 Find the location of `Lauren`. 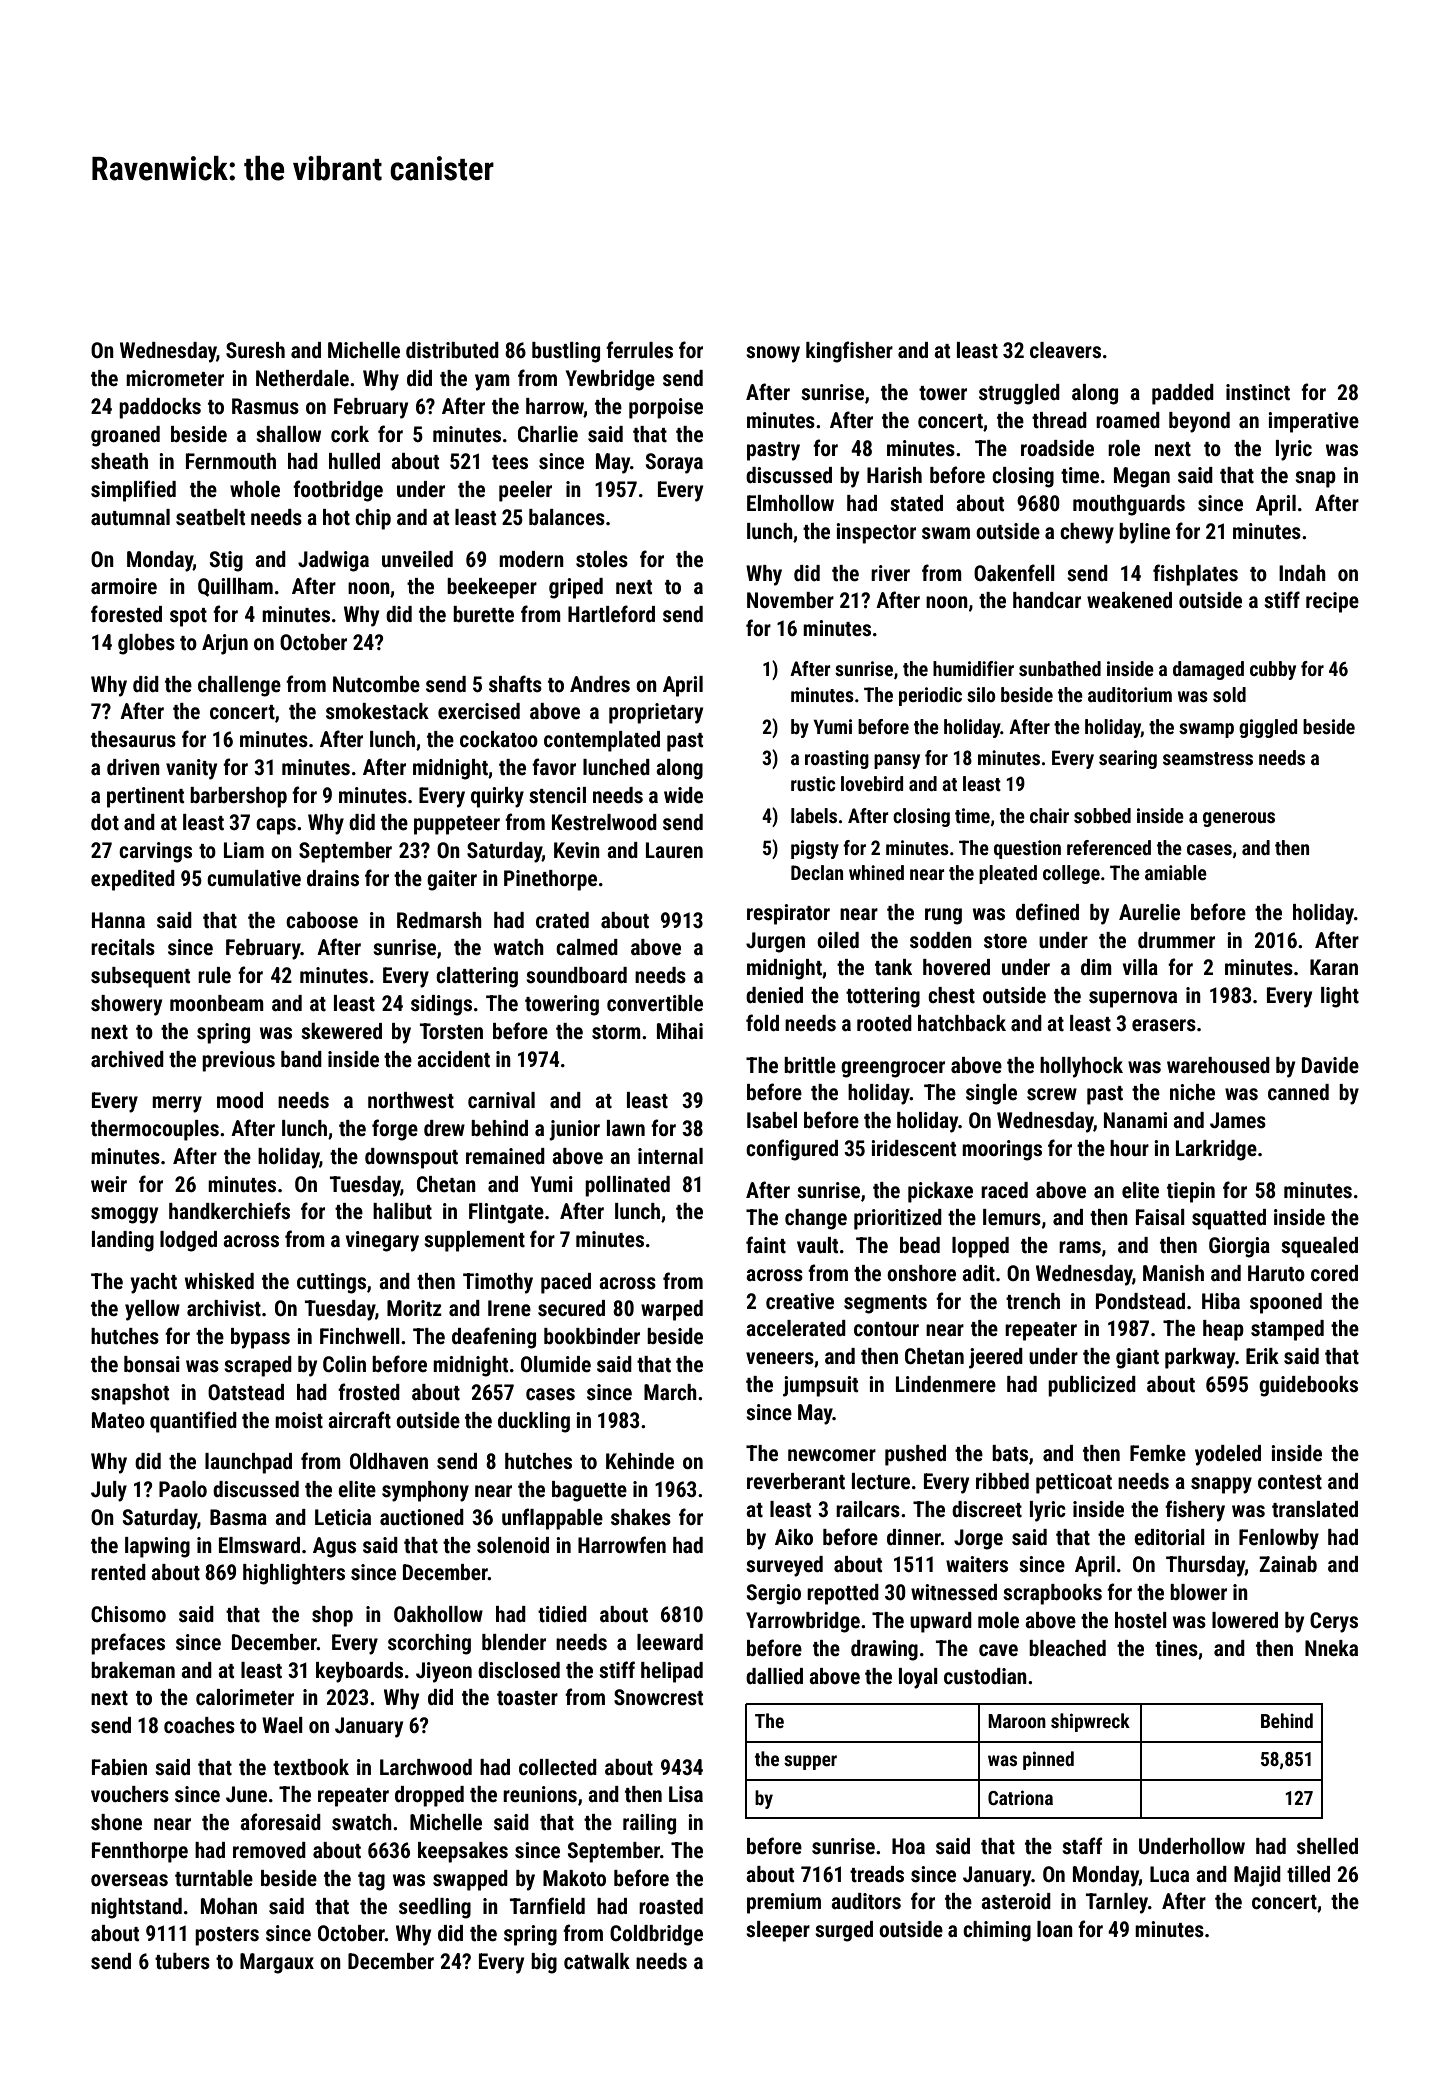

Lauren is located at coordinates (674, 850).
